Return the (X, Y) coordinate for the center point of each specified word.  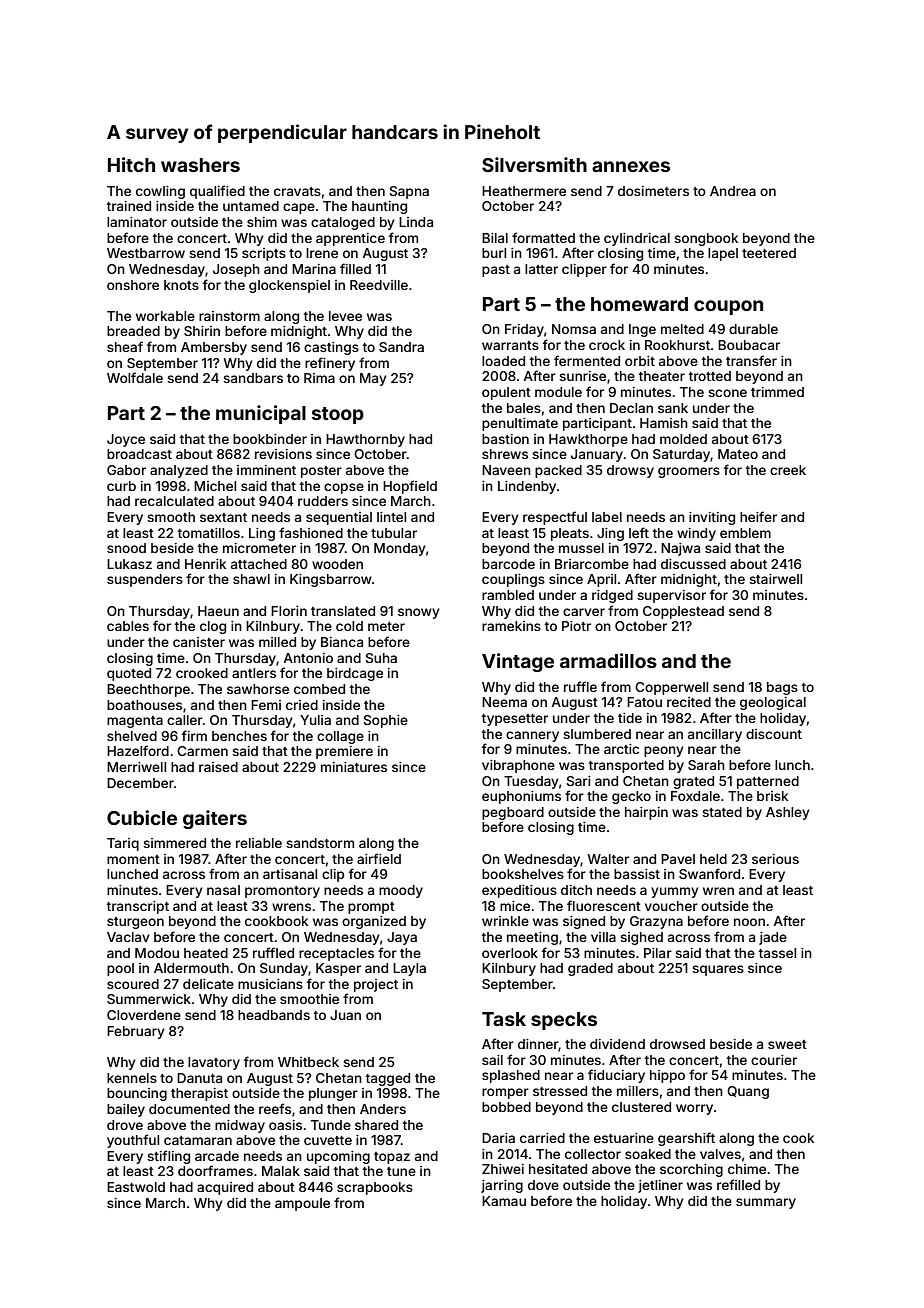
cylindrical (637, 239)
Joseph (236, 270)
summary (766, 1203)
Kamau (504, 1201)
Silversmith (534, 164)
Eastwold (136, 1187)
